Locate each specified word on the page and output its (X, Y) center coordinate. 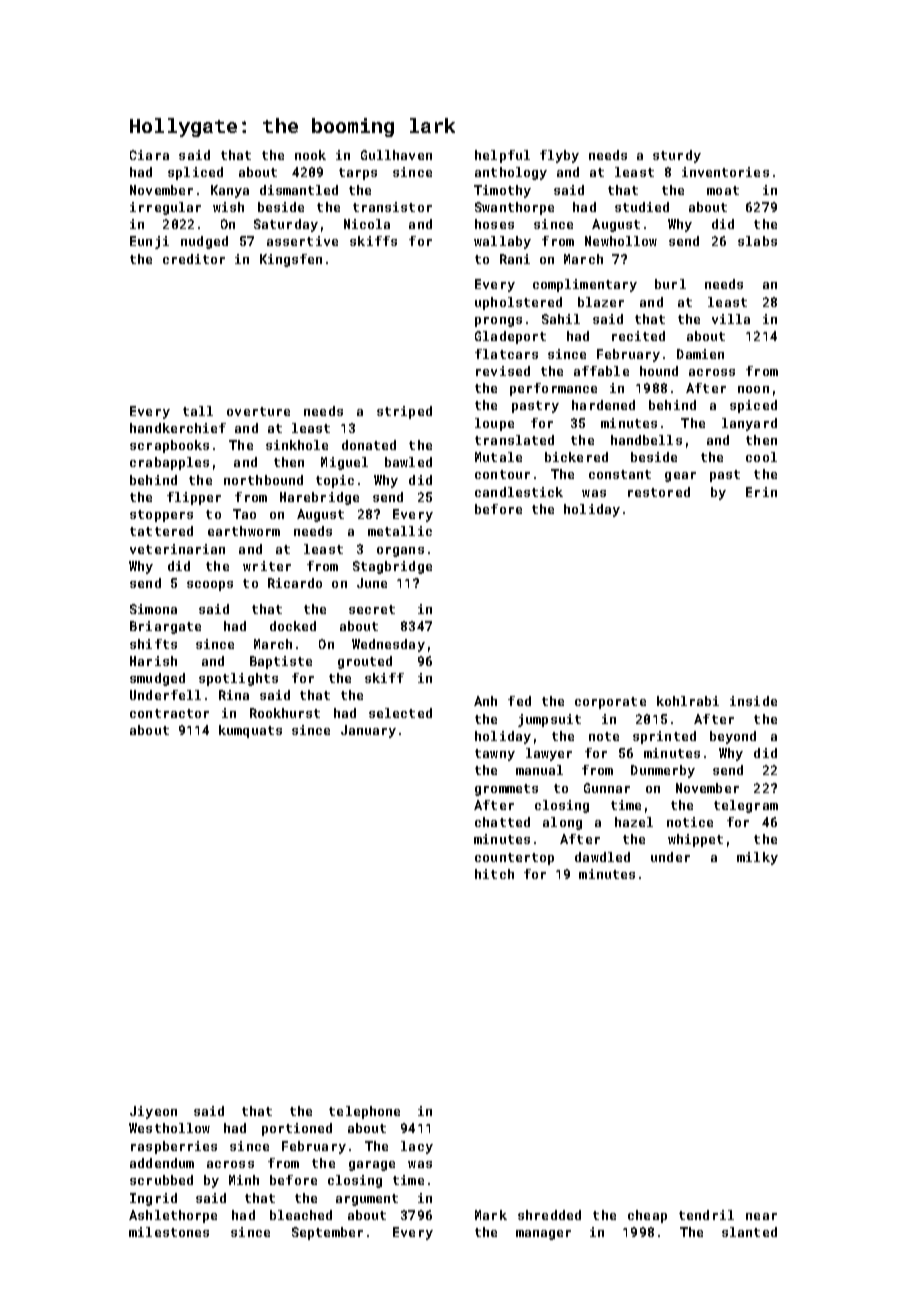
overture (258, 411)
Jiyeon (153, 1112)
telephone (364, 1112)
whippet (695, 840)
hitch (494, 874)
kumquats (250, 731)
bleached (301, 1215)
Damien (700, 354)
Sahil (561, 319)
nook (310, 155)
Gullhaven (396, 155)
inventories (725, 172)
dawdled (602, 857)
